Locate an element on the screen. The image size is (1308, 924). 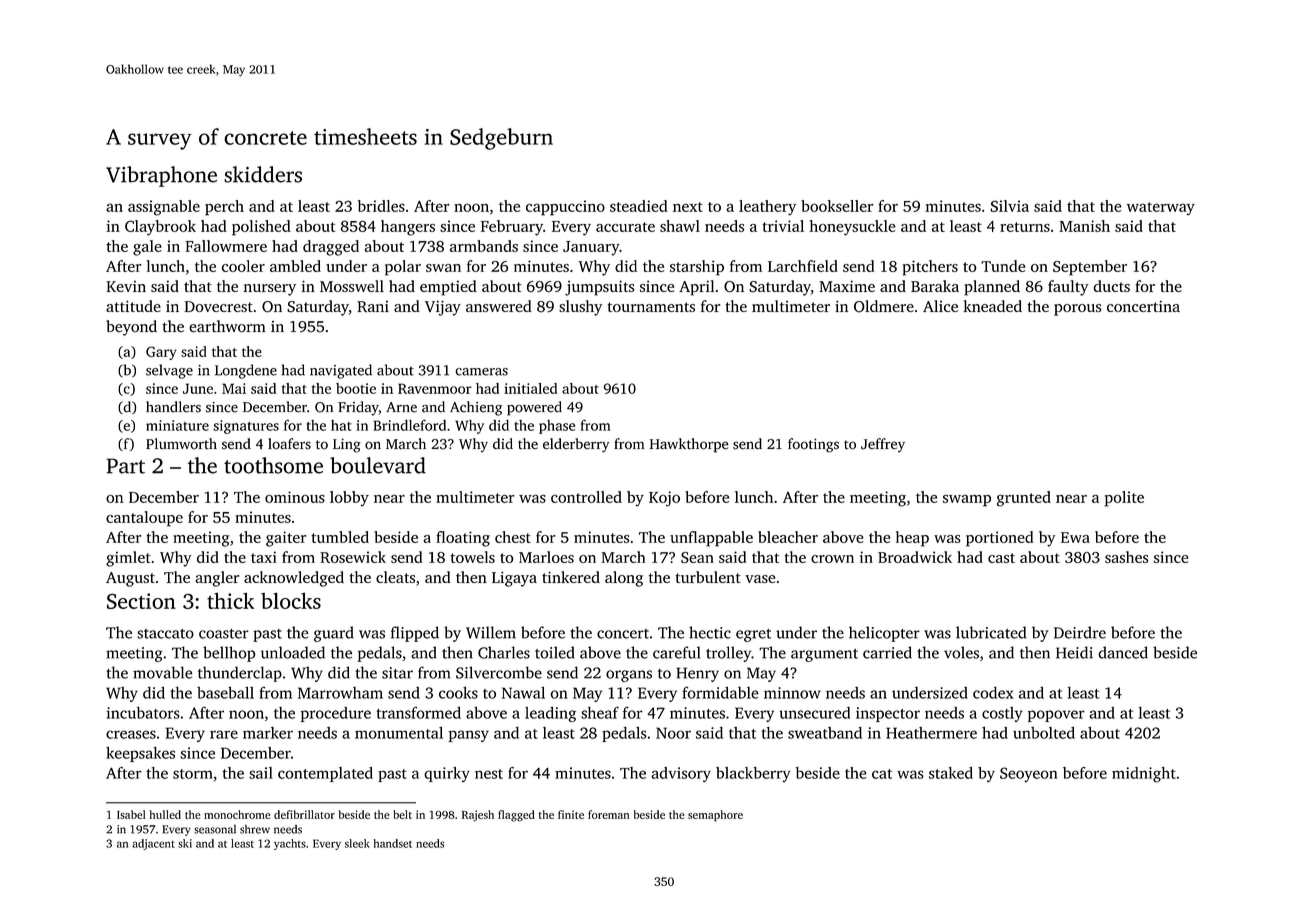
earthworm is located at coordinates (227, 326).
